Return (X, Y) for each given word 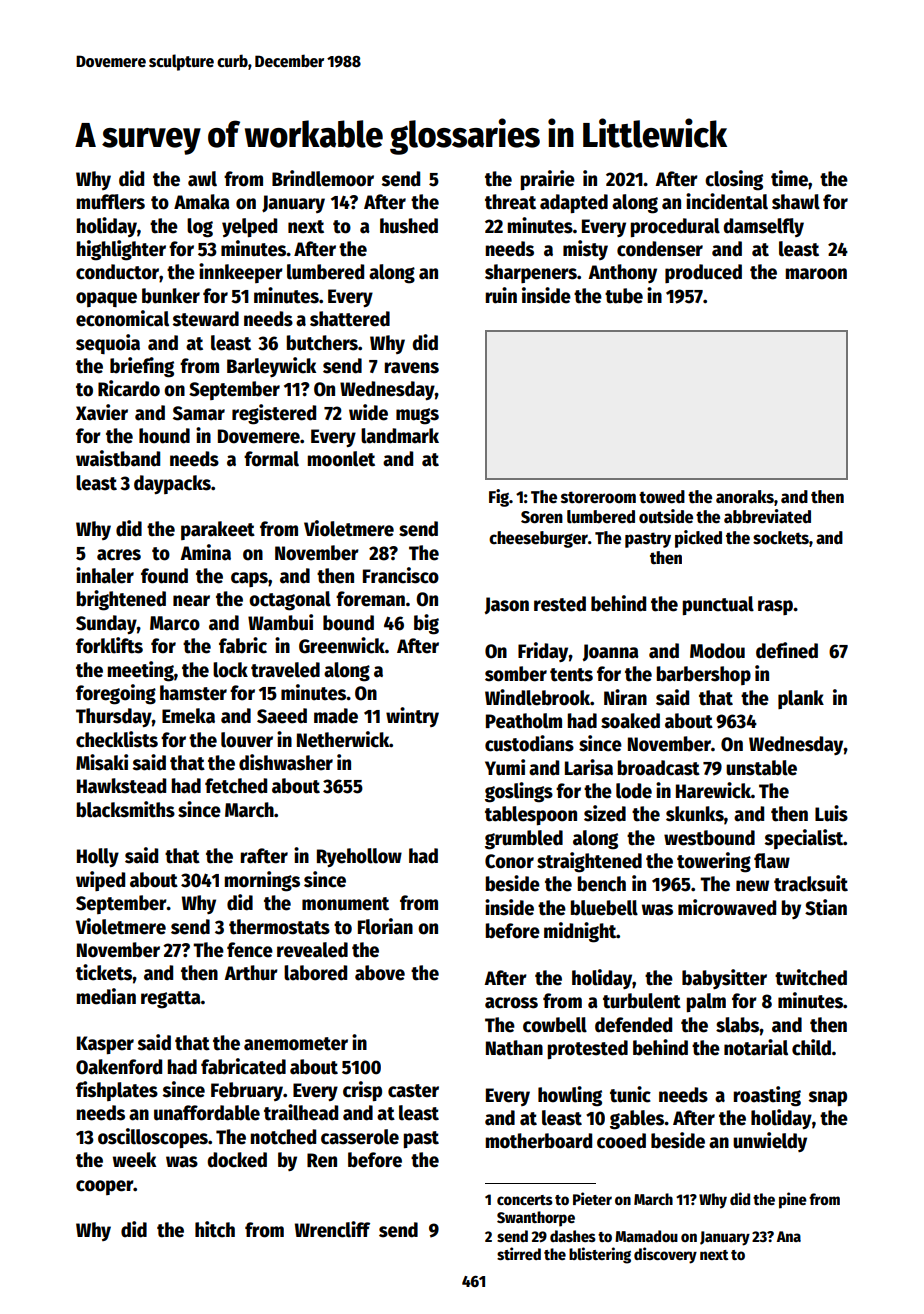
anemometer (296, 1044)
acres (119, 555)
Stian (826, 907)
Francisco (401, 575)
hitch (215, 1229)
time (789, 178)
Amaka (202, 202)
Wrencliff (332, 1229)
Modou (717, 651)
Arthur (251, 973)
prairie (547, 180)
